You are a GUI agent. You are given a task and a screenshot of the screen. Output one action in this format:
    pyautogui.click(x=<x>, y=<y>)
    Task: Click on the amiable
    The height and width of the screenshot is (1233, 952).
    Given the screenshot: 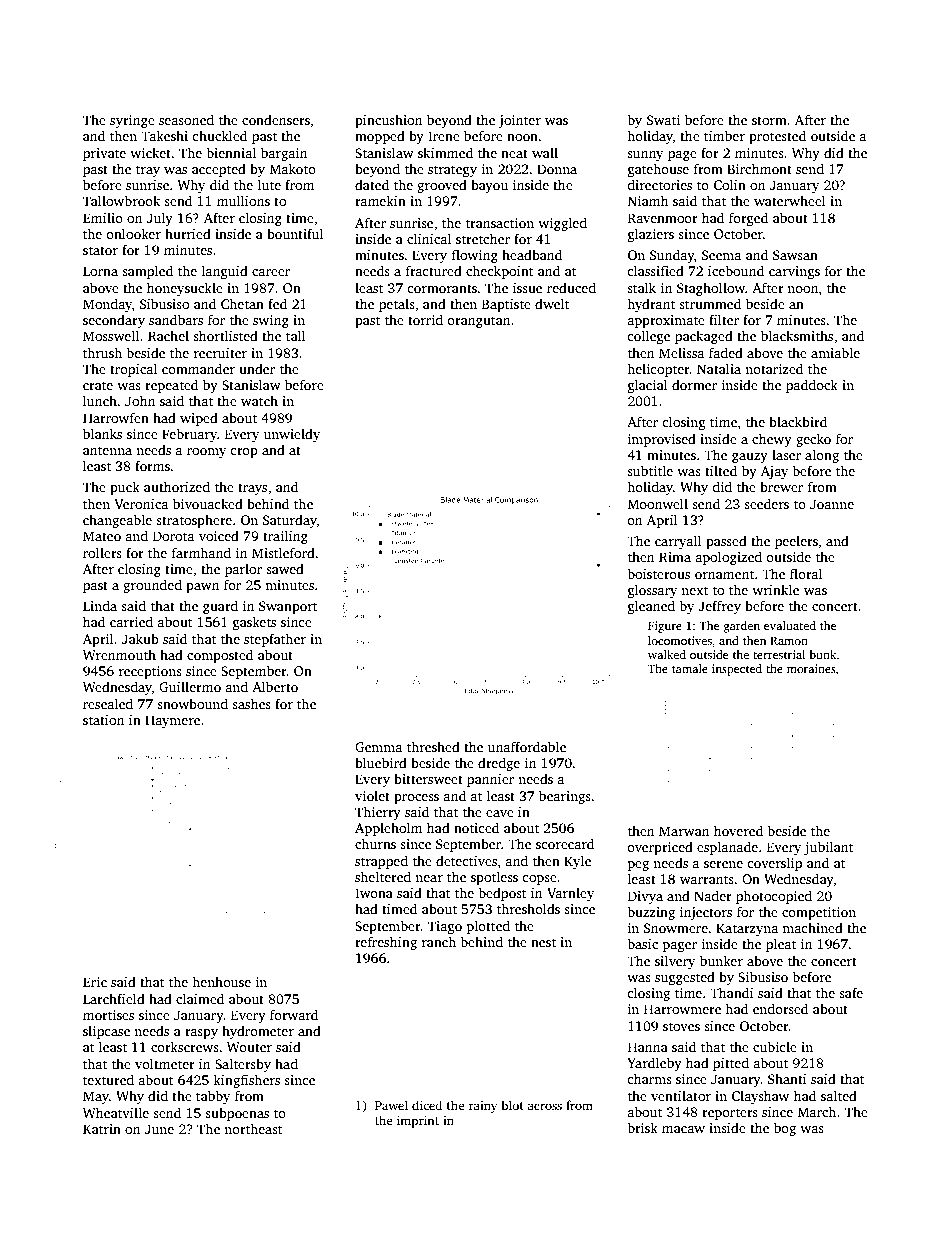 What is the action you would take?
    pyautogui.click(x=835, y=352)
